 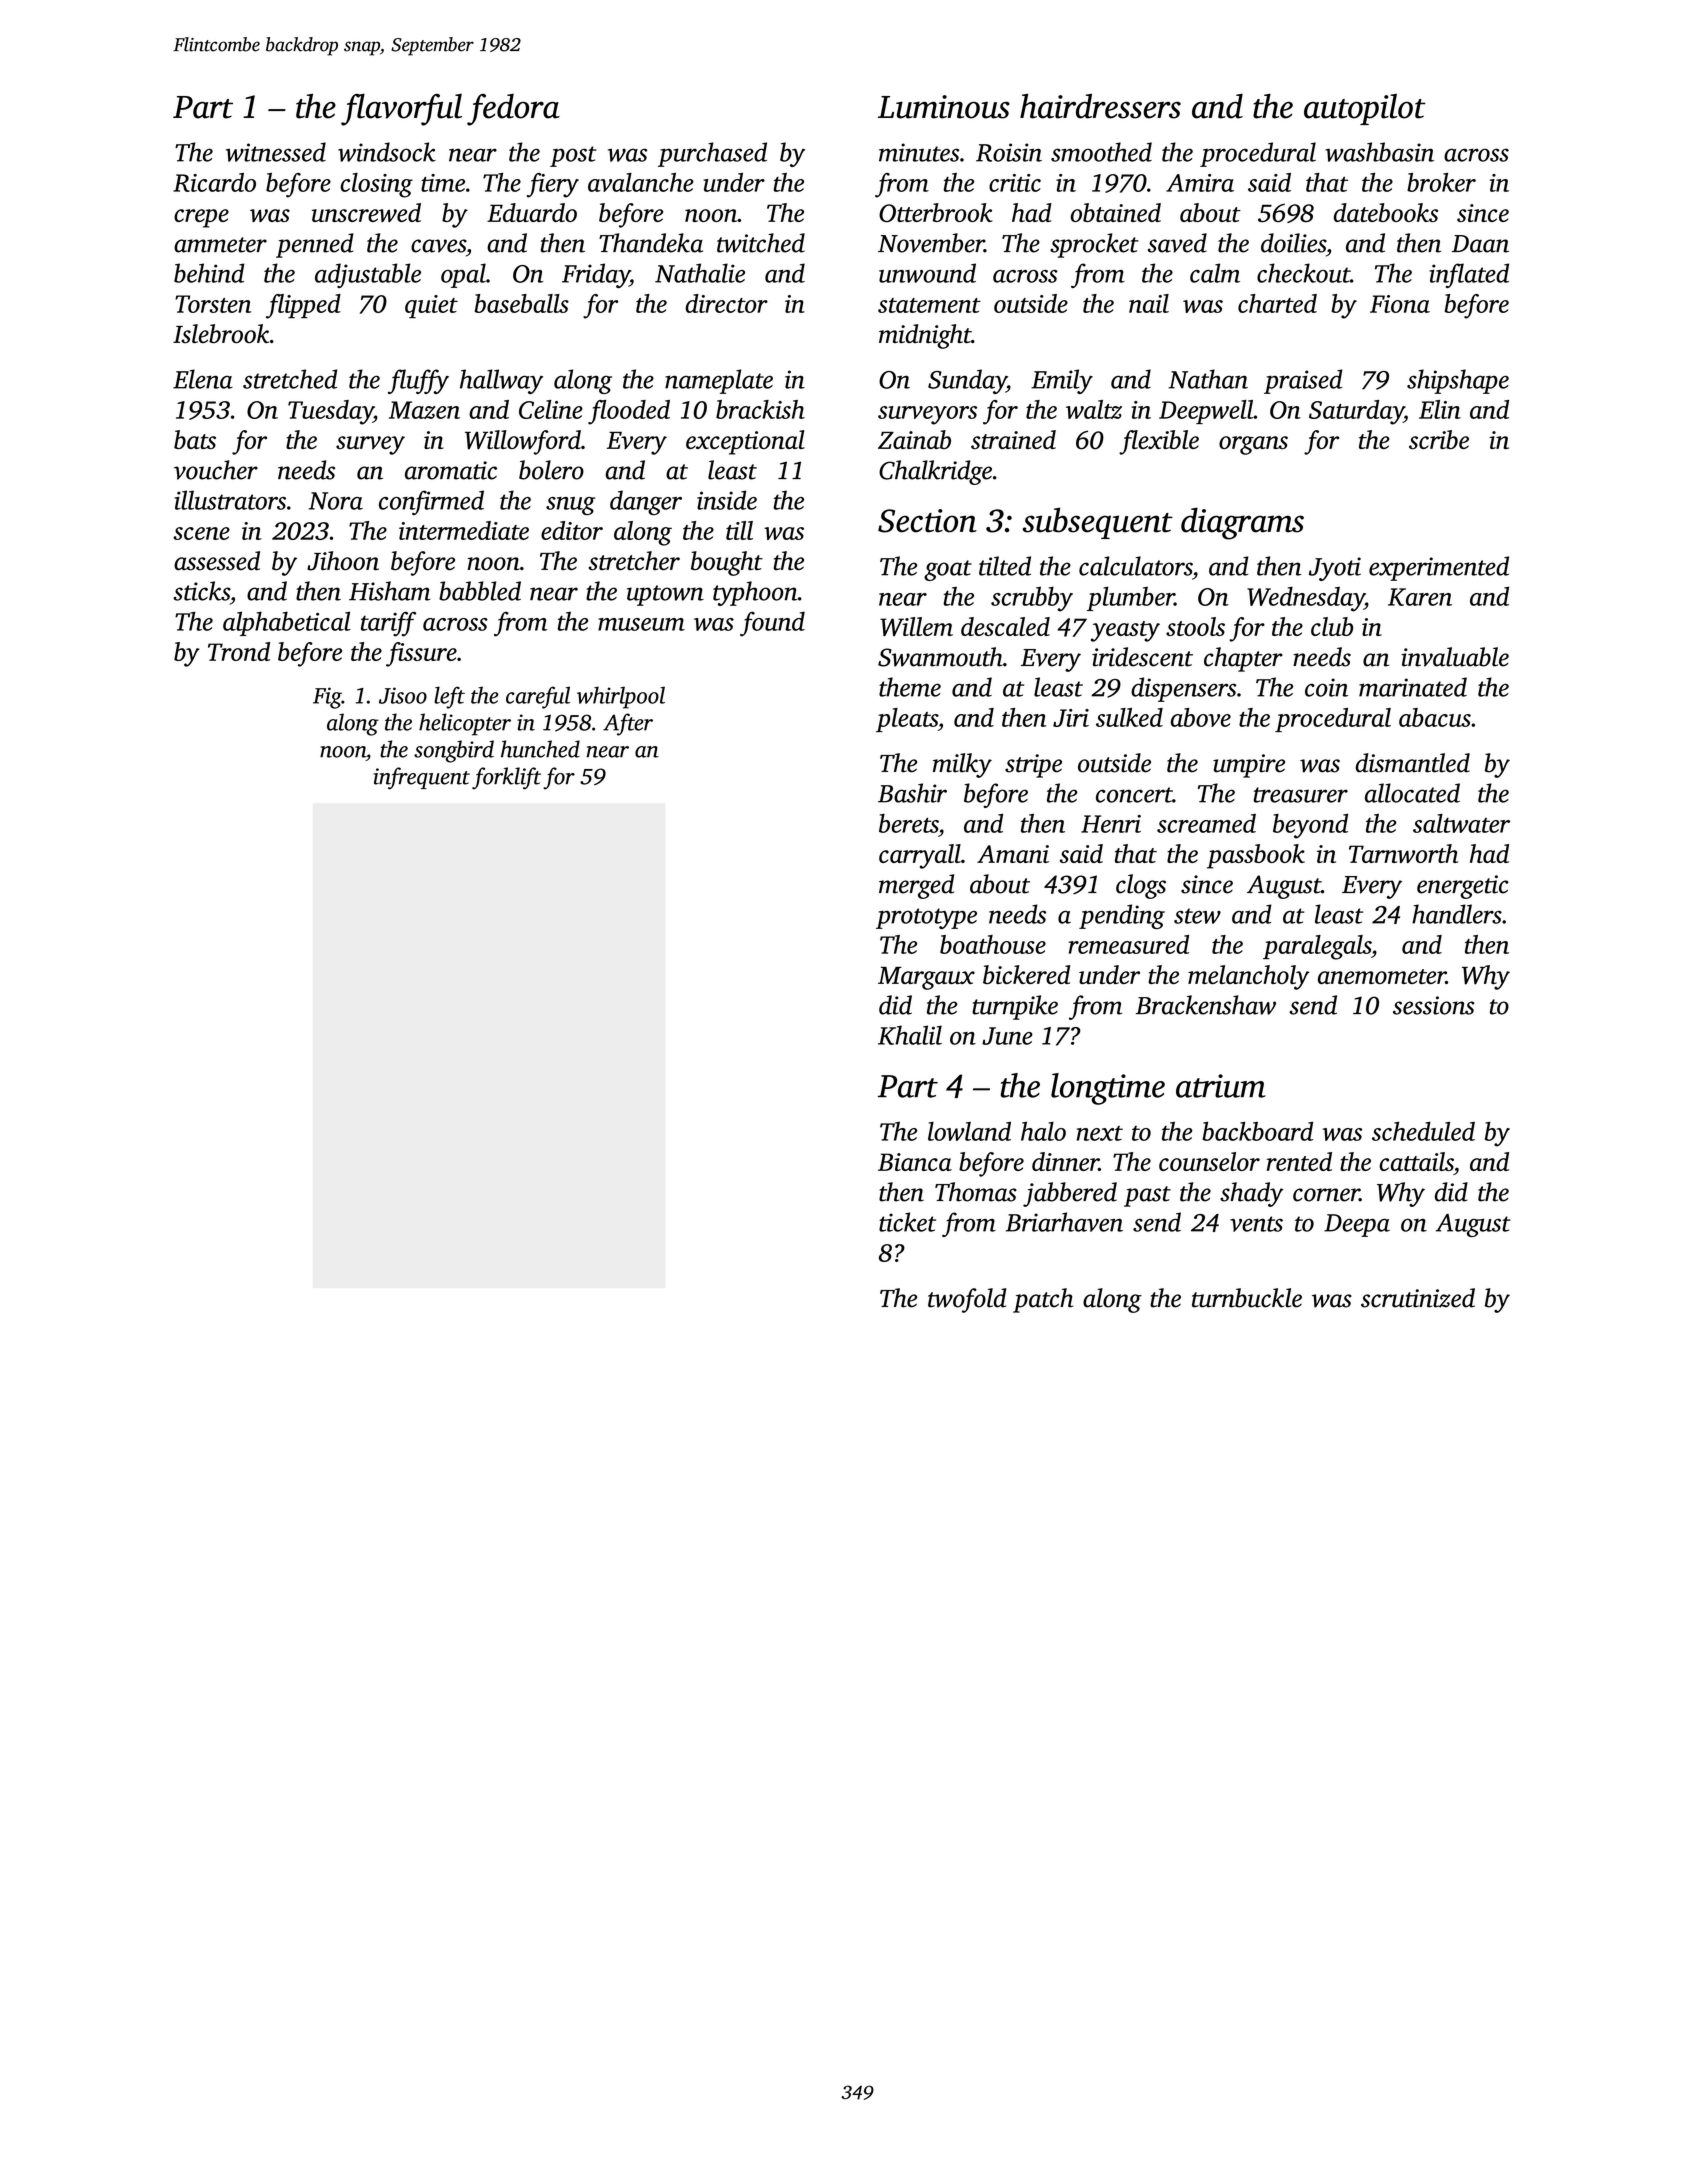 What do you see at coordinates (1026, 974) in the image?
I see `bickered` at bounding box center [1026, 974].
